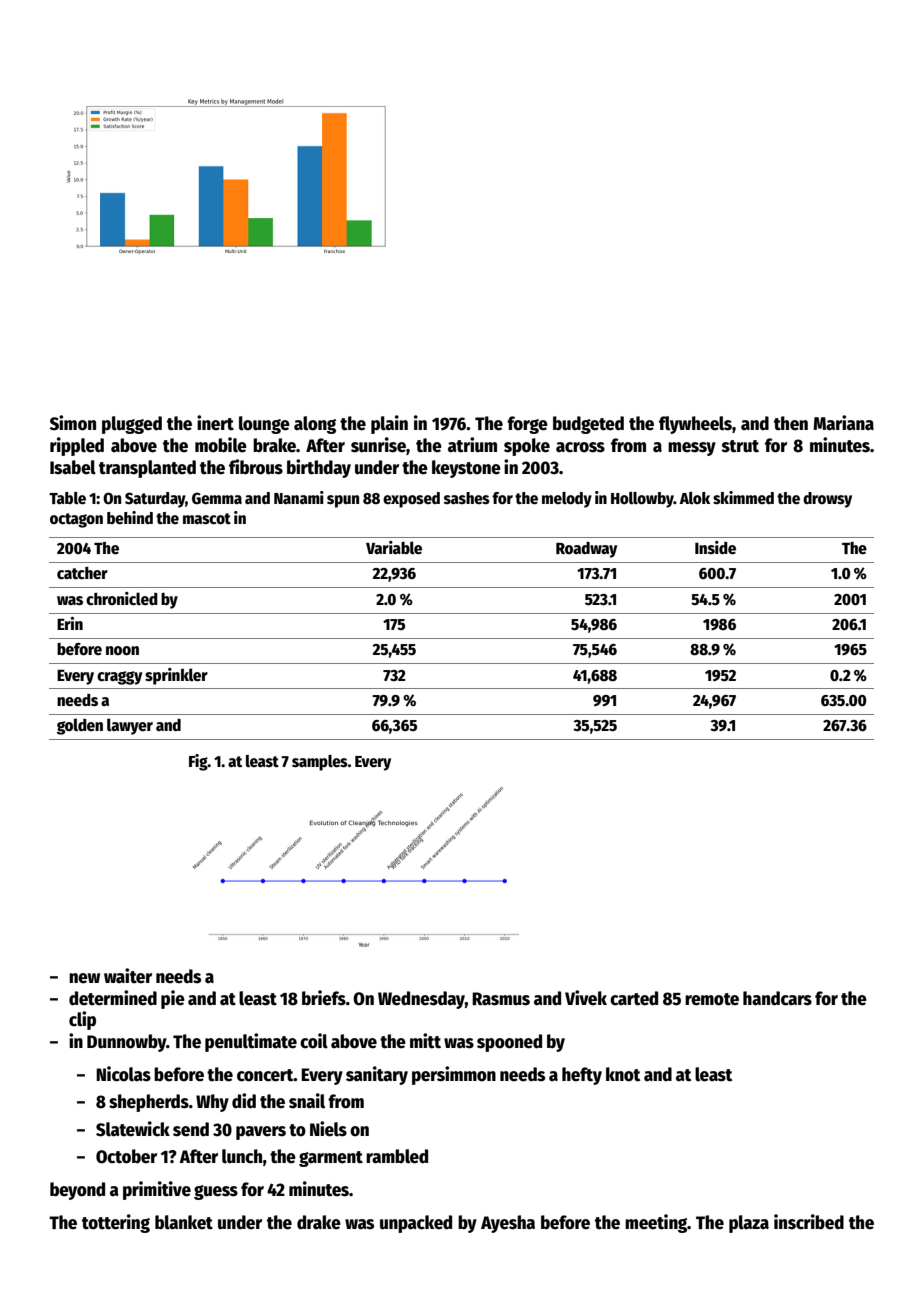 The image size is (924, 1314). What do you see at coordinates (389, 424) in the document?
I see `plain` at bounding box center [389, 424].
